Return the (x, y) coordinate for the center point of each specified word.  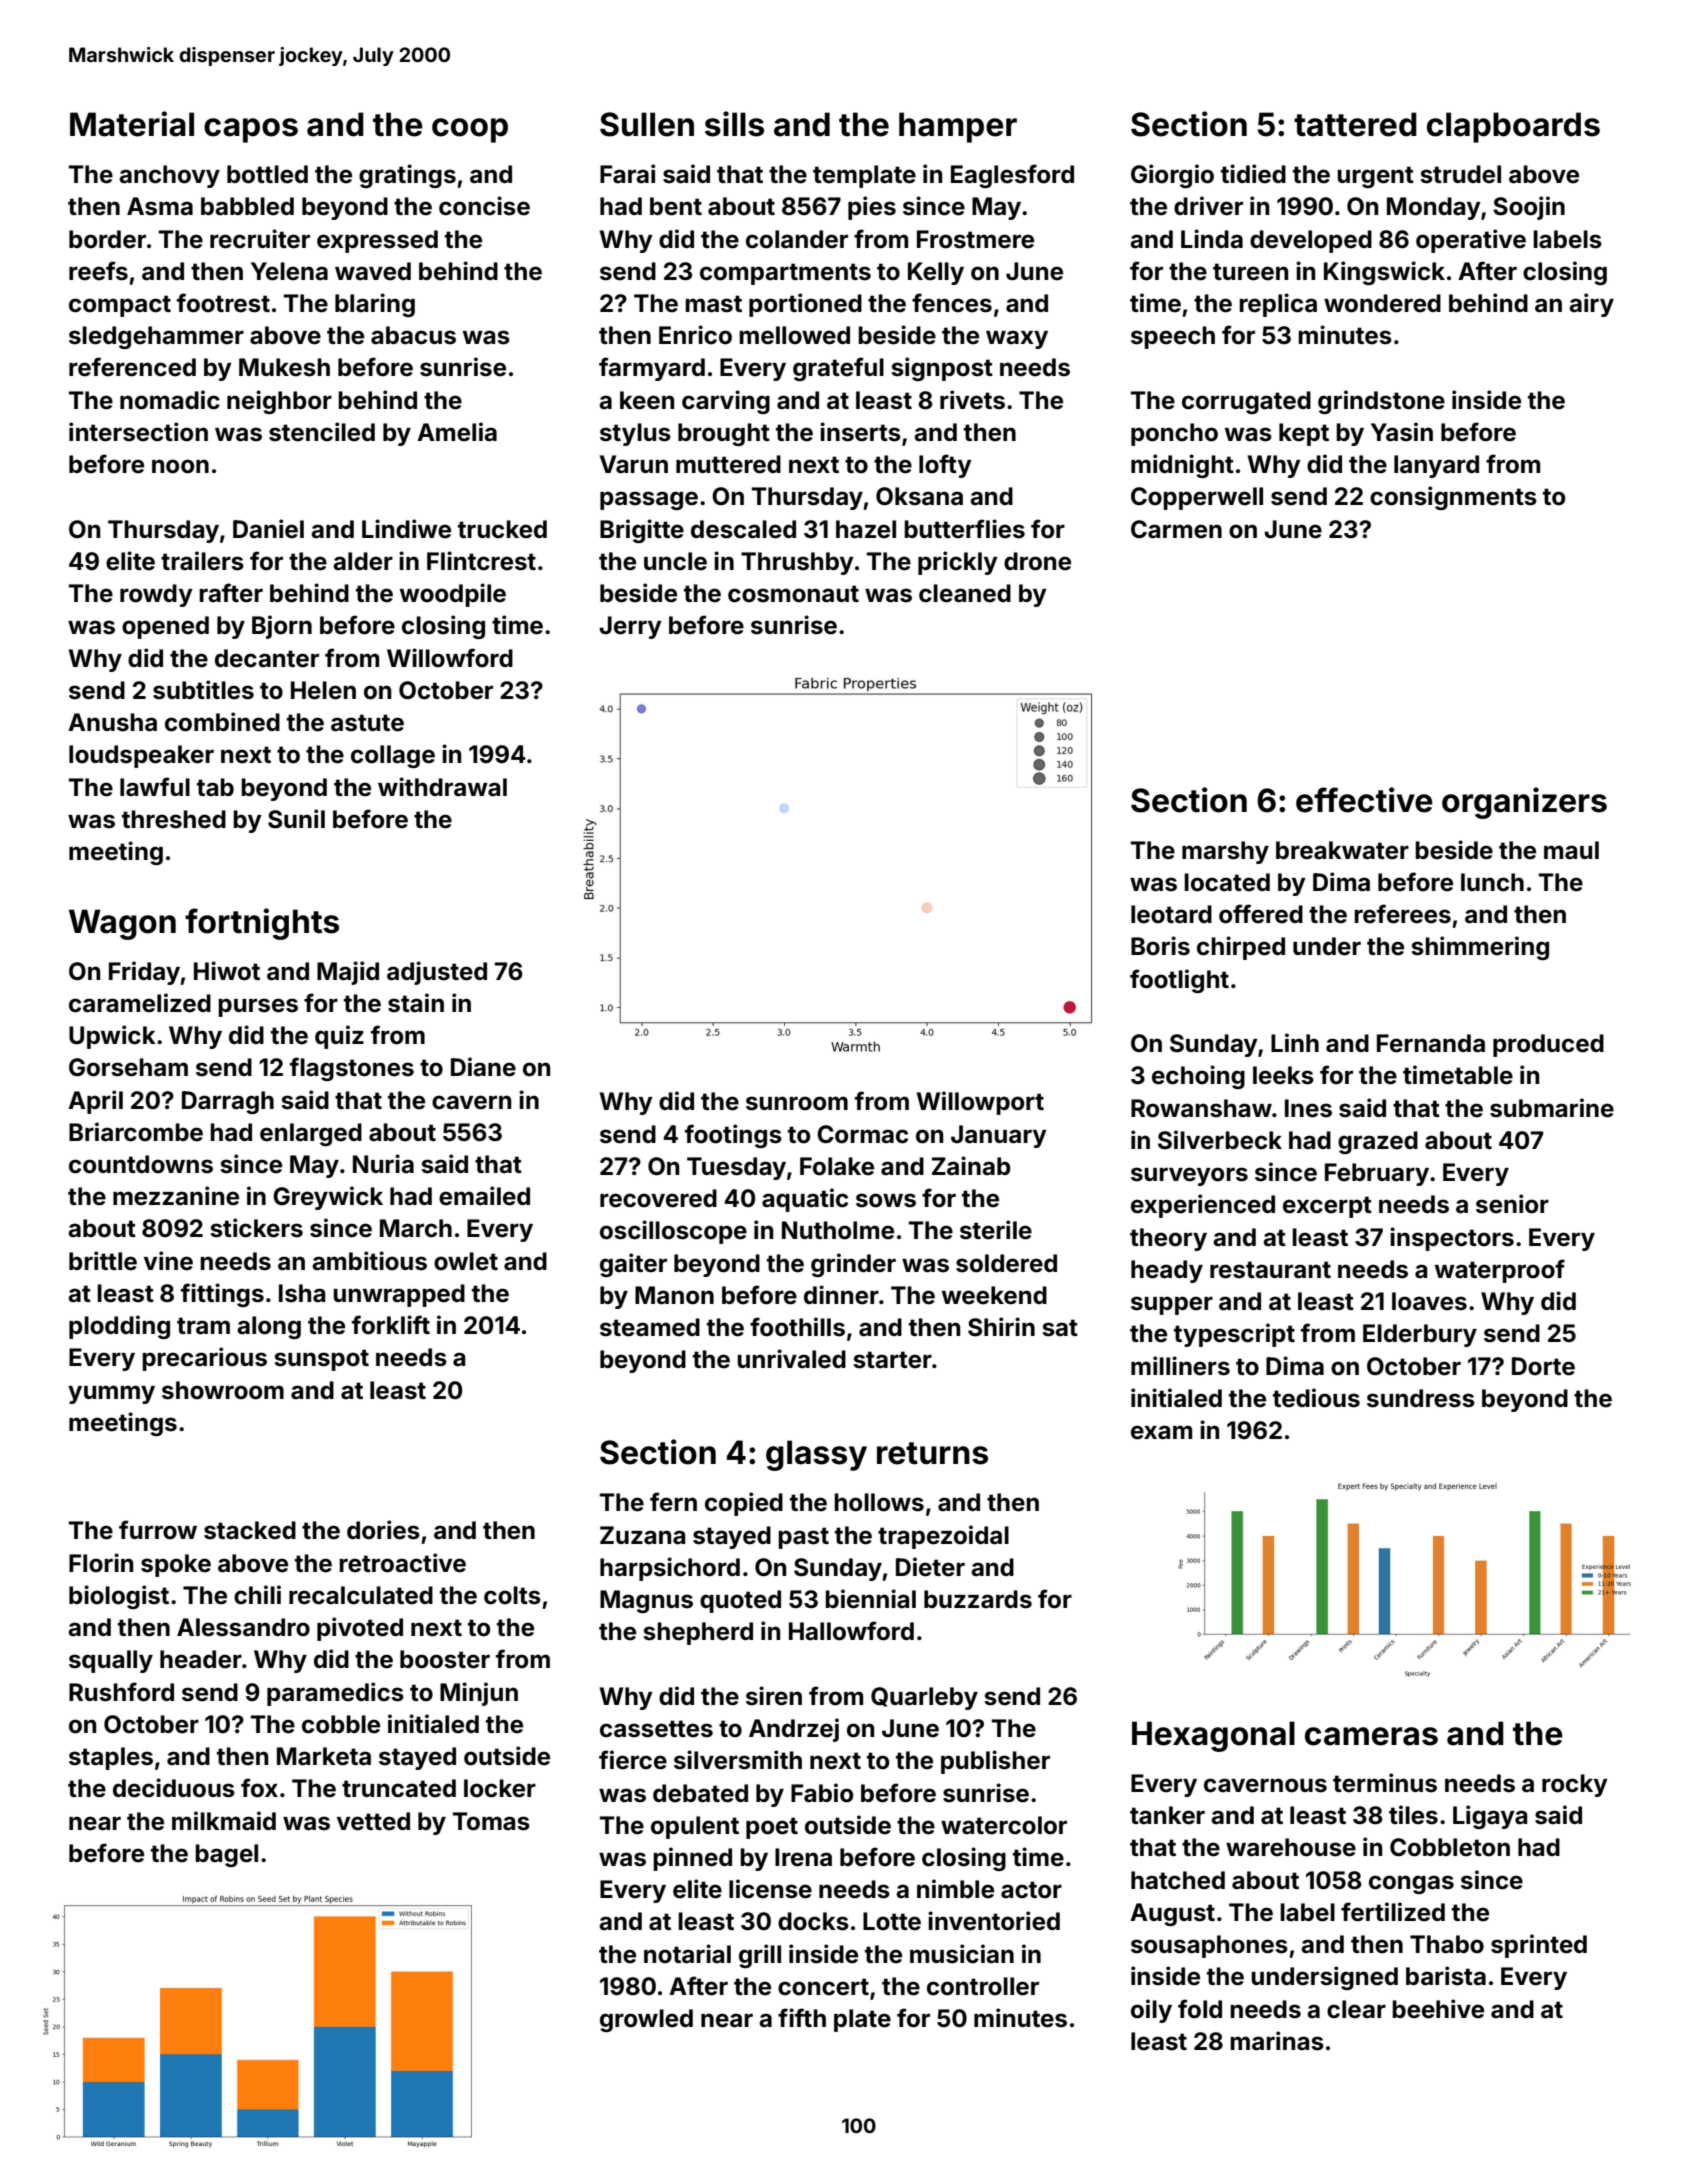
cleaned (965, 593)
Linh (1295, 1042)
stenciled (322, 432)
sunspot (321, 1360)
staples (111, 1758)
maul (1571, 850)
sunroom (797, 1103)
